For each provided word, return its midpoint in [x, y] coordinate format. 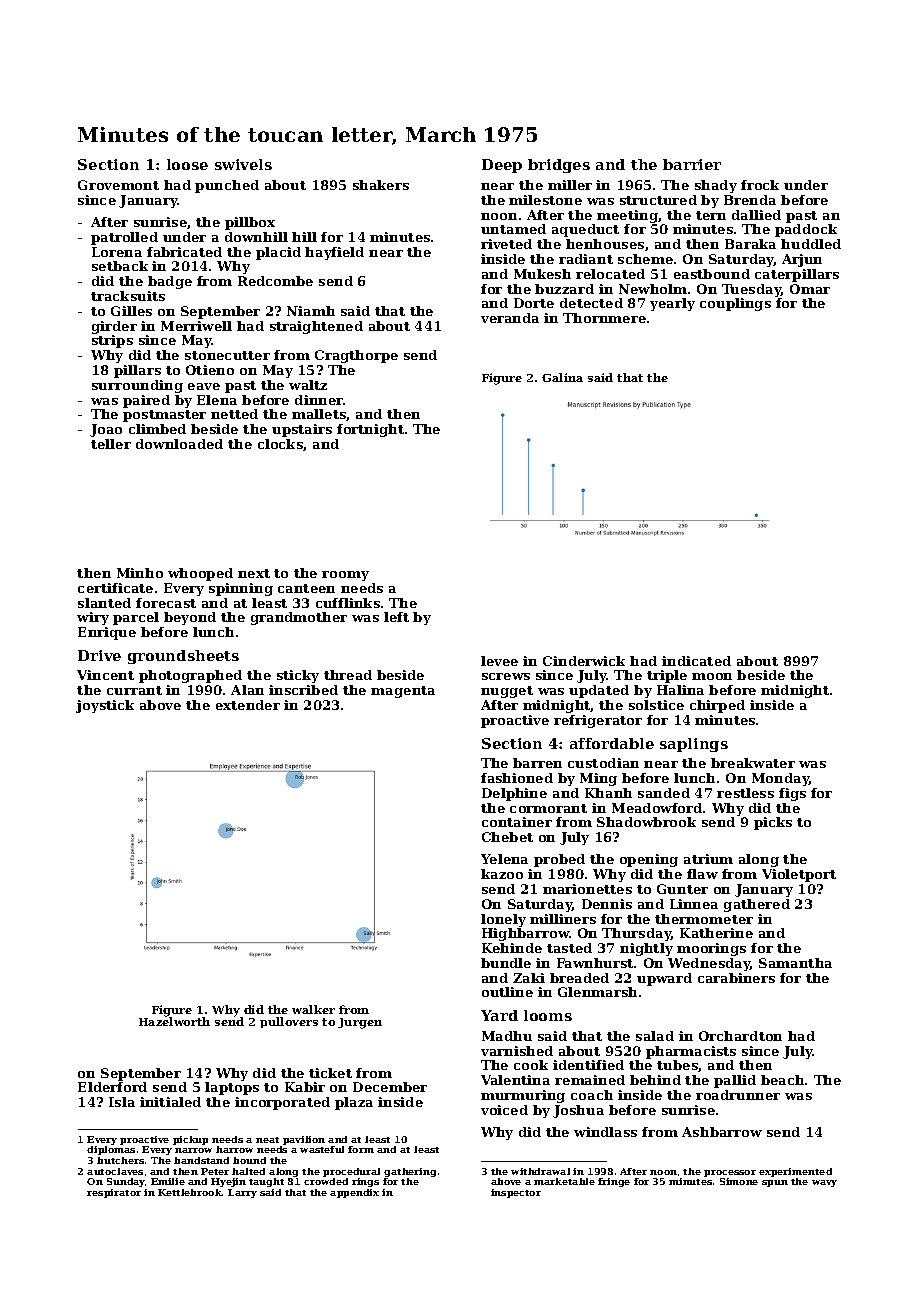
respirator [114, 1193]
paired [146, 401]
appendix [354, 1193]
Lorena [117, 252]
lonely [503, 920]
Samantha [795, 963]
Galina [562, 377]
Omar [810, 289]
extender [248, 705]
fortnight [370, 430]
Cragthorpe [356, 356]
